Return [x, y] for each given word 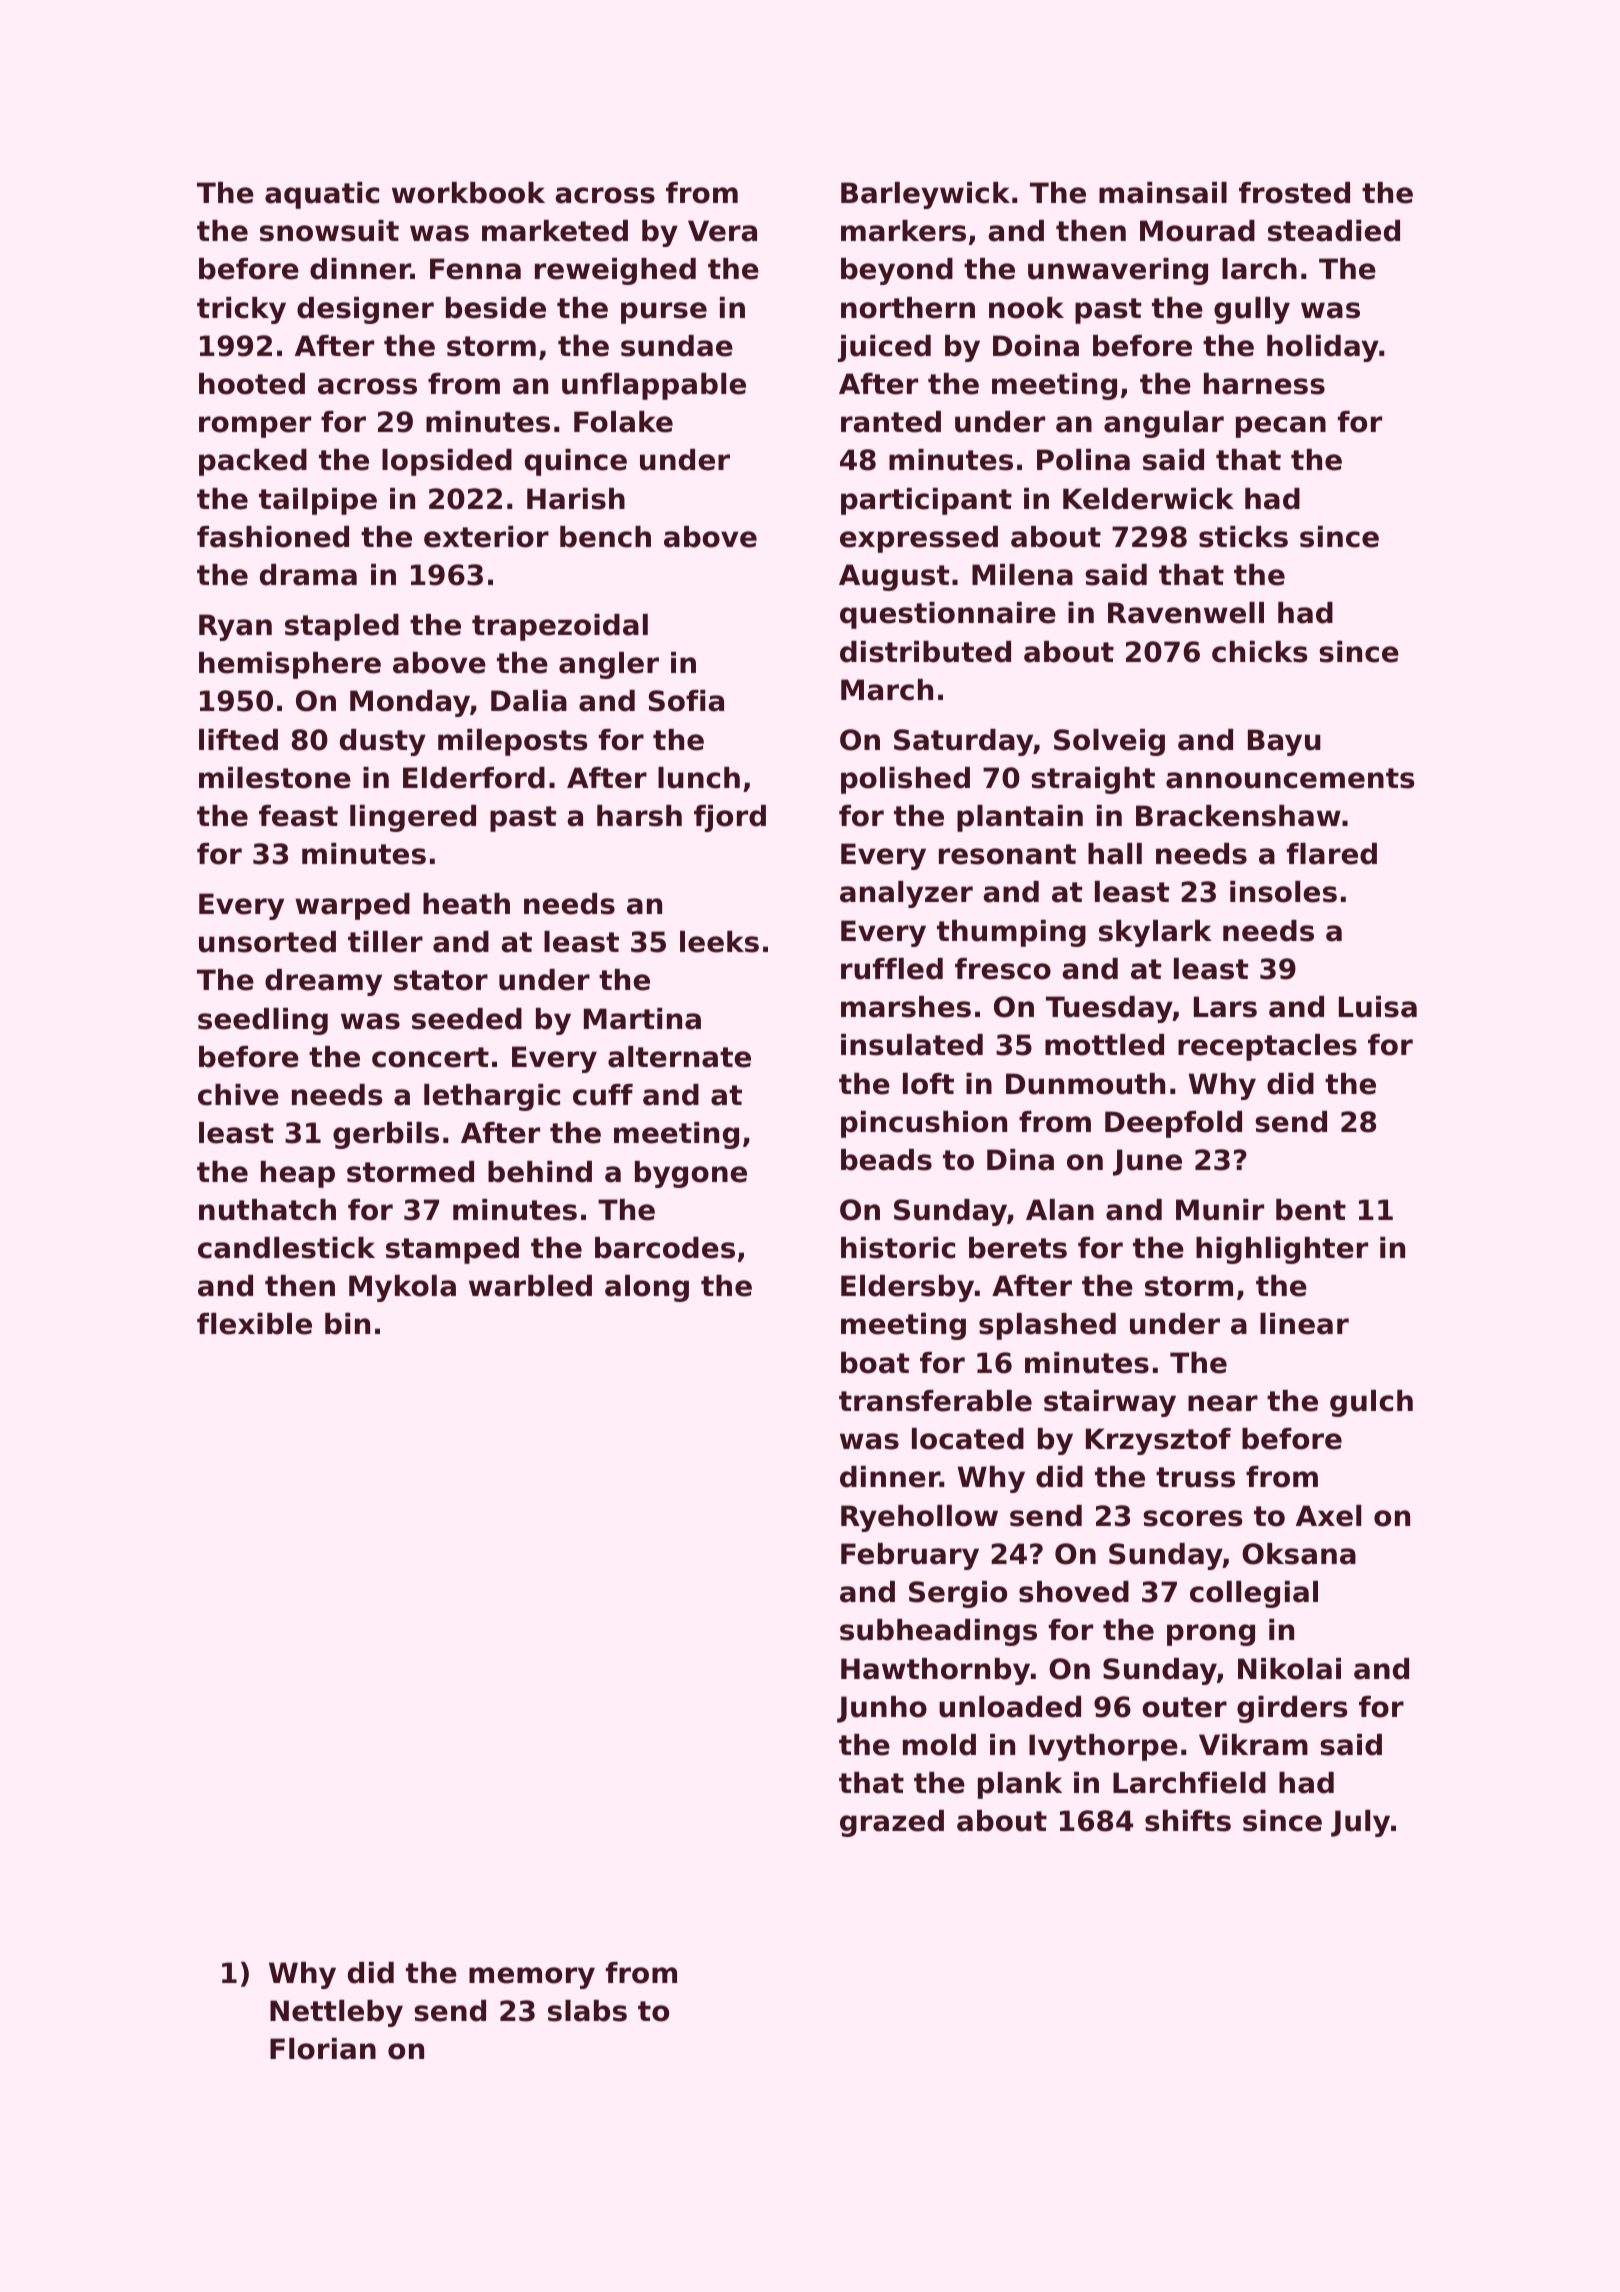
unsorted [267, 942]
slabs [587, 2011]
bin [347, 1324]
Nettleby [336, 2013]
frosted [1294, 193]
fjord [730, 818]
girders [1292, 1709]
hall [1115, 854]
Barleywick [925, 195]
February [910, 1556]
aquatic [322, 195]
